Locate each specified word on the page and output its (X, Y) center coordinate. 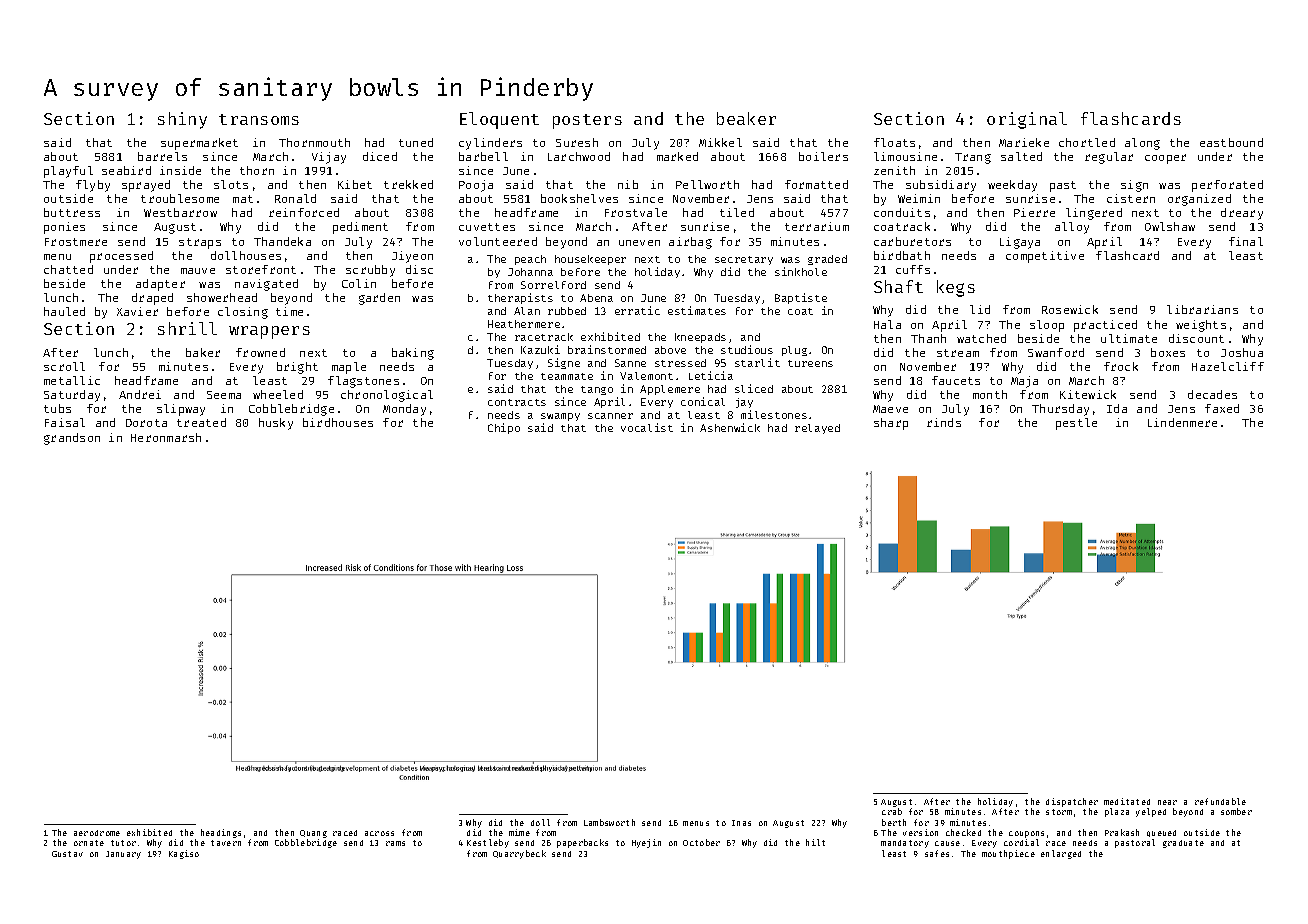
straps (200, 243)
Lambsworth (609, 822)
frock (1121, 366)
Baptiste (801, 298)
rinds (944, 422)
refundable (1220, 801)
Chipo (504, 428)
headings (221, 833)
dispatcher (1072, 802)
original (1027, 120)
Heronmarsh (166, 437)
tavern (226, 843)
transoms (259, 119)
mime (519, 832)
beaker (746, 118)
